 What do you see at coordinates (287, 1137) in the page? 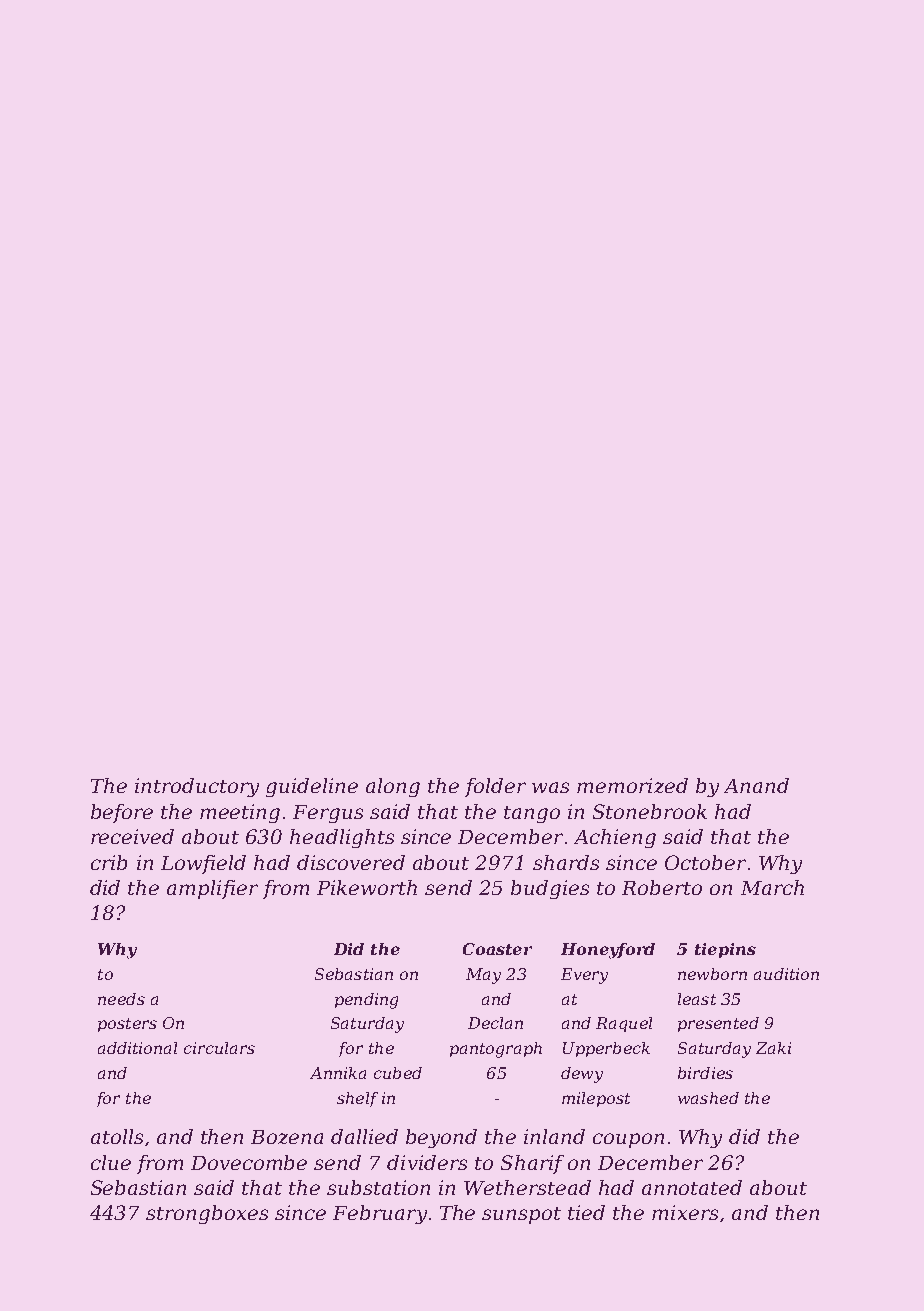
I see `Bozena` at bounding box center [287, 1137].
